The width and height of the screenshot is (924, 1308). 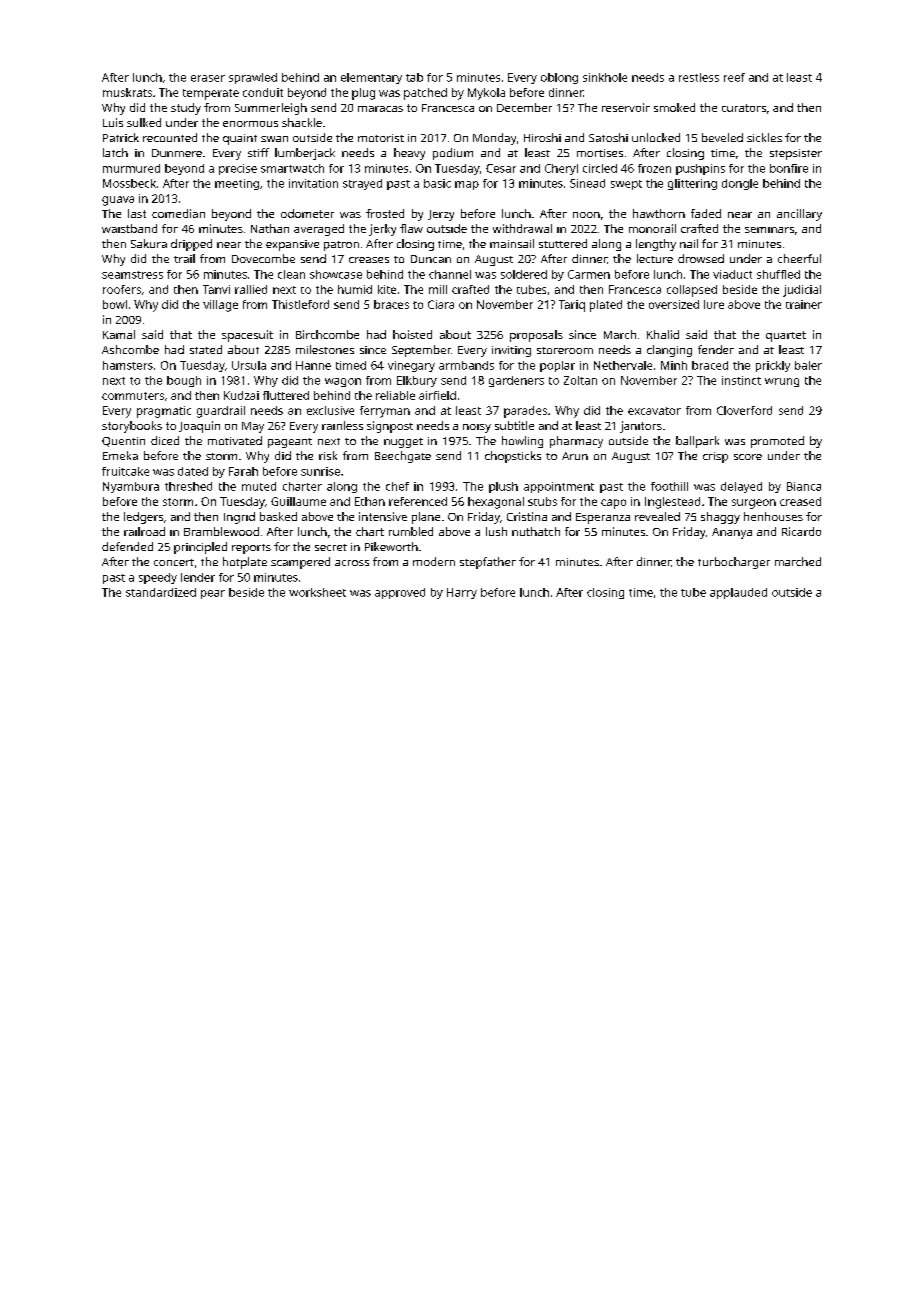 I want to click on bowl, so click(x=115, y=304).
